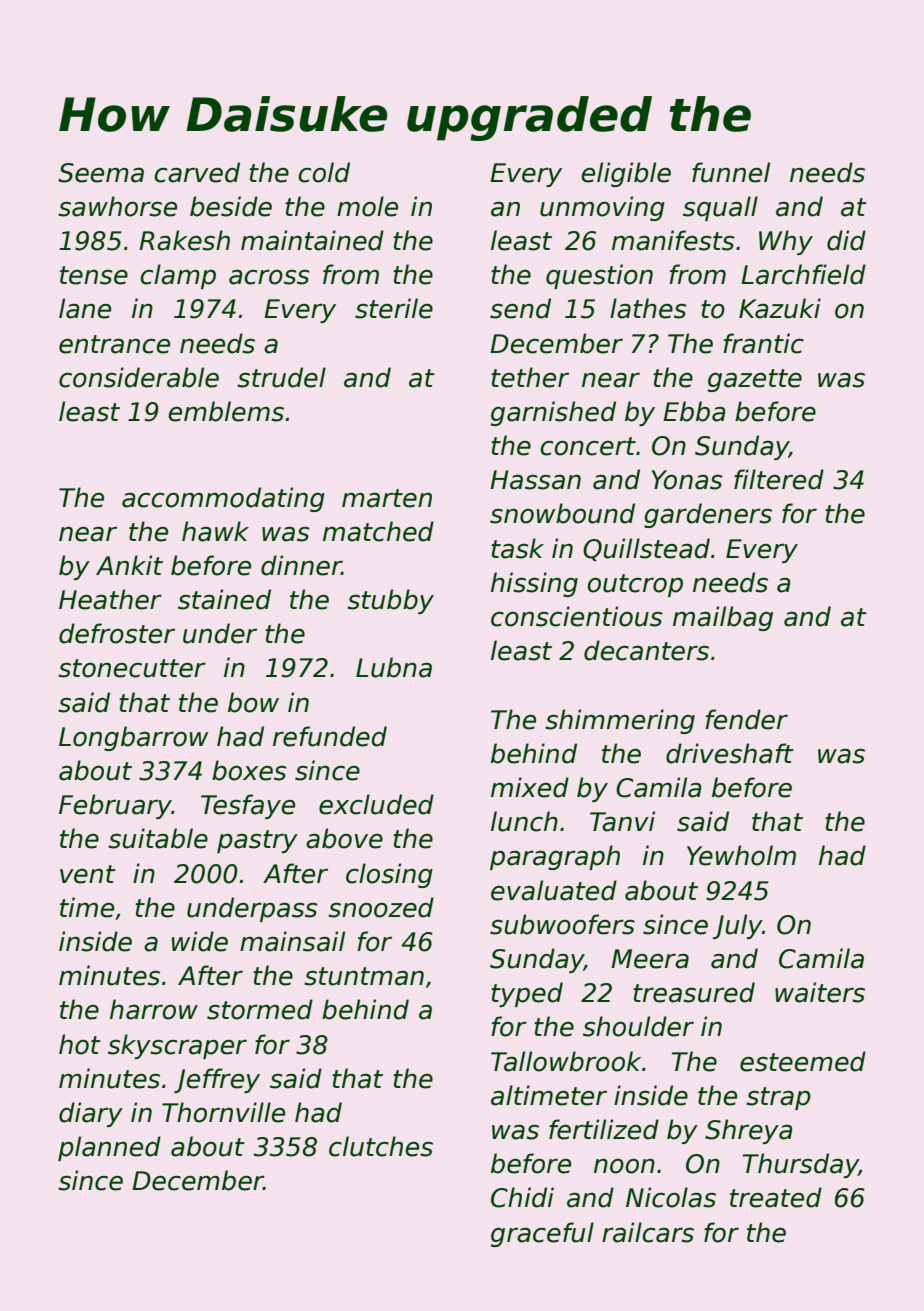 The image size is (924, 1311). I want to click on mole, so click(367, 206).
